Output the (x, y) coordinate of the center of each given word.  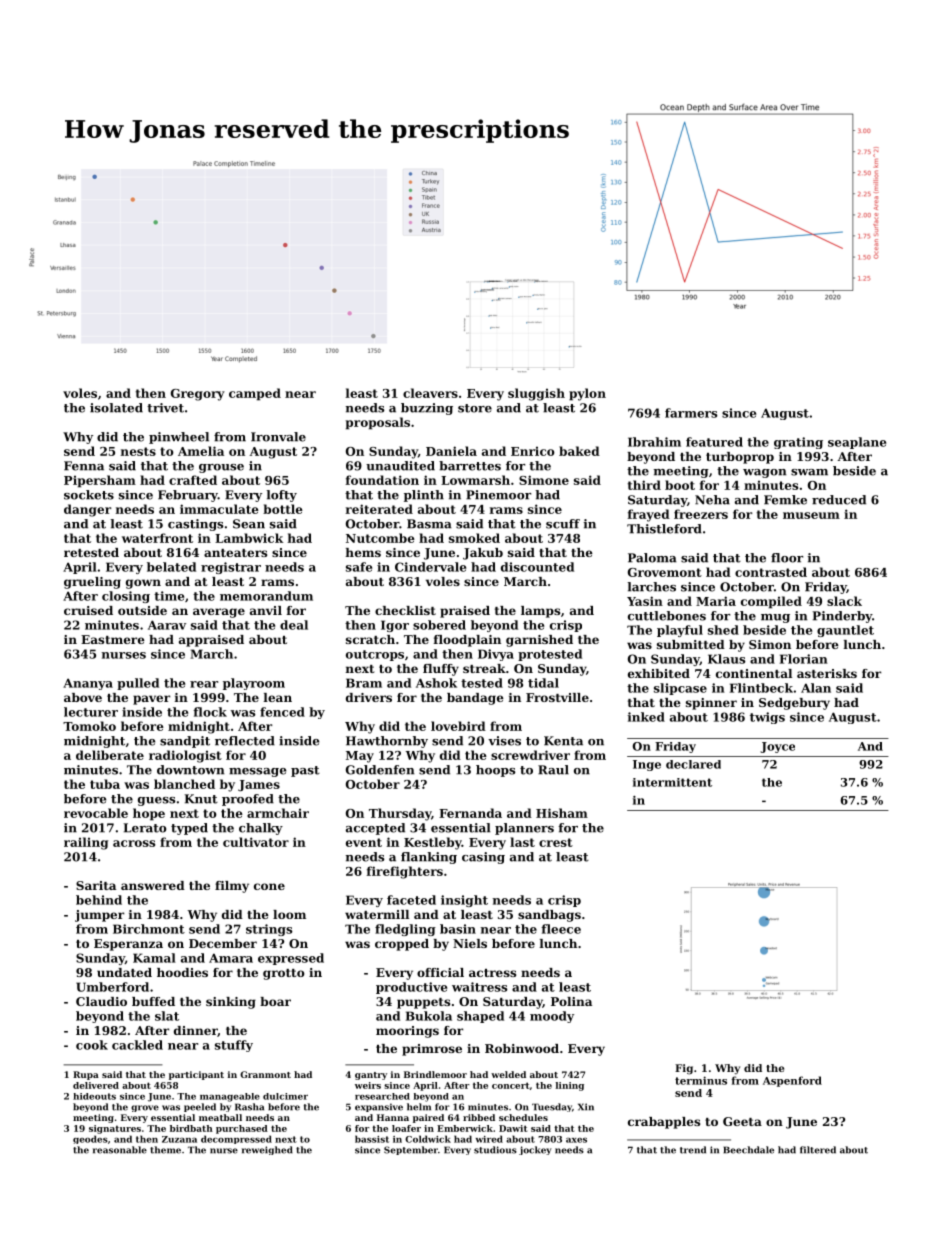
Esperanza (128, 945)
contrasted (771, 572)
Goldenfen (380, 770)
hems (363, 552)
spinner (711, 704)
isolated (116, 408)
